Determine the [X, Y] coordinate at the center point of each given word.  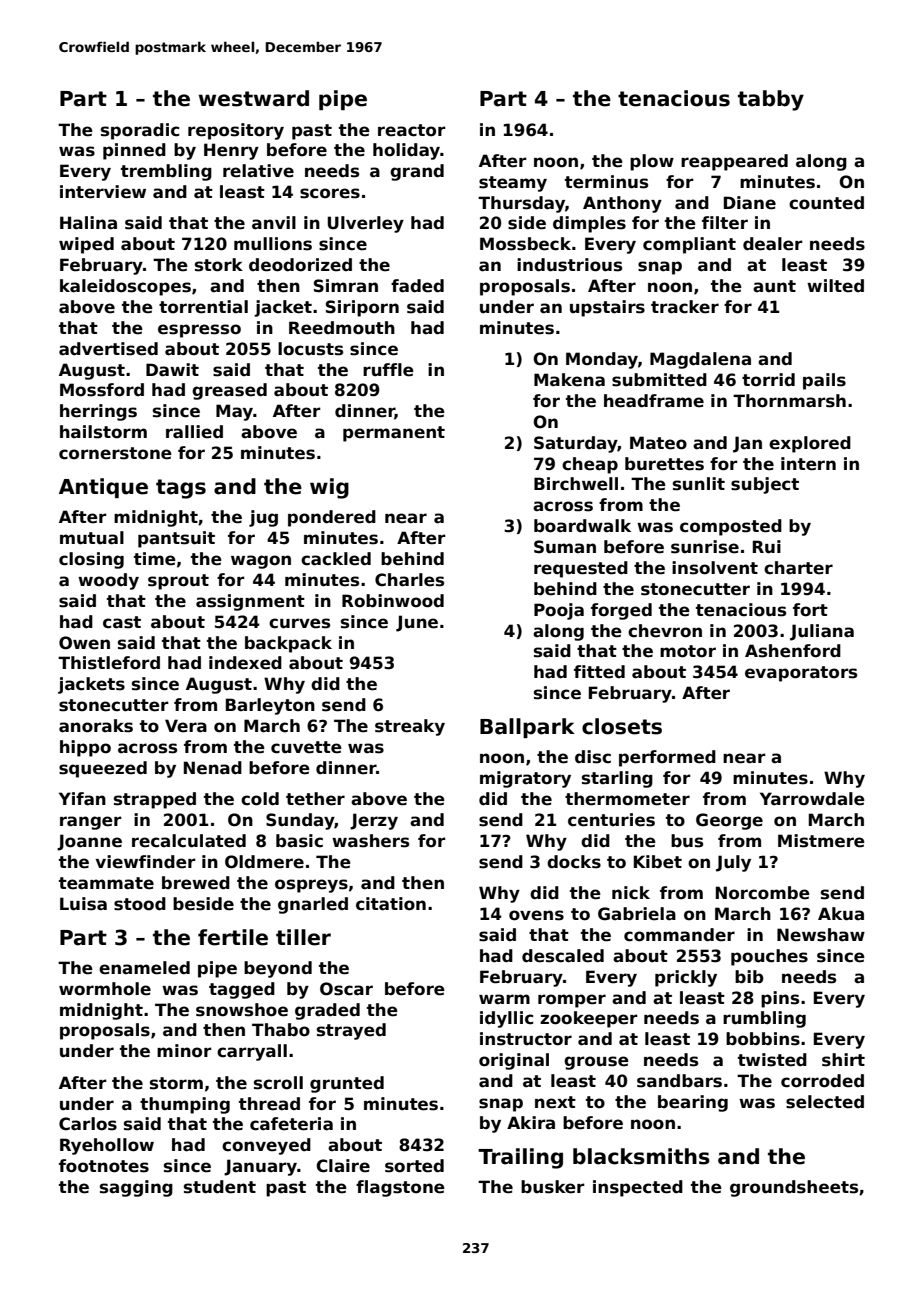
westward [254, 98]
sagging [136, 1188]
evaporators [801, 674]
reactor [412, 130]
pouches [769, 957]
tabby [771, 100]
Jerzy [374, 821]
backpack [288, 644]
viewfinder [145, 862]
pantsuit [176, 539]
